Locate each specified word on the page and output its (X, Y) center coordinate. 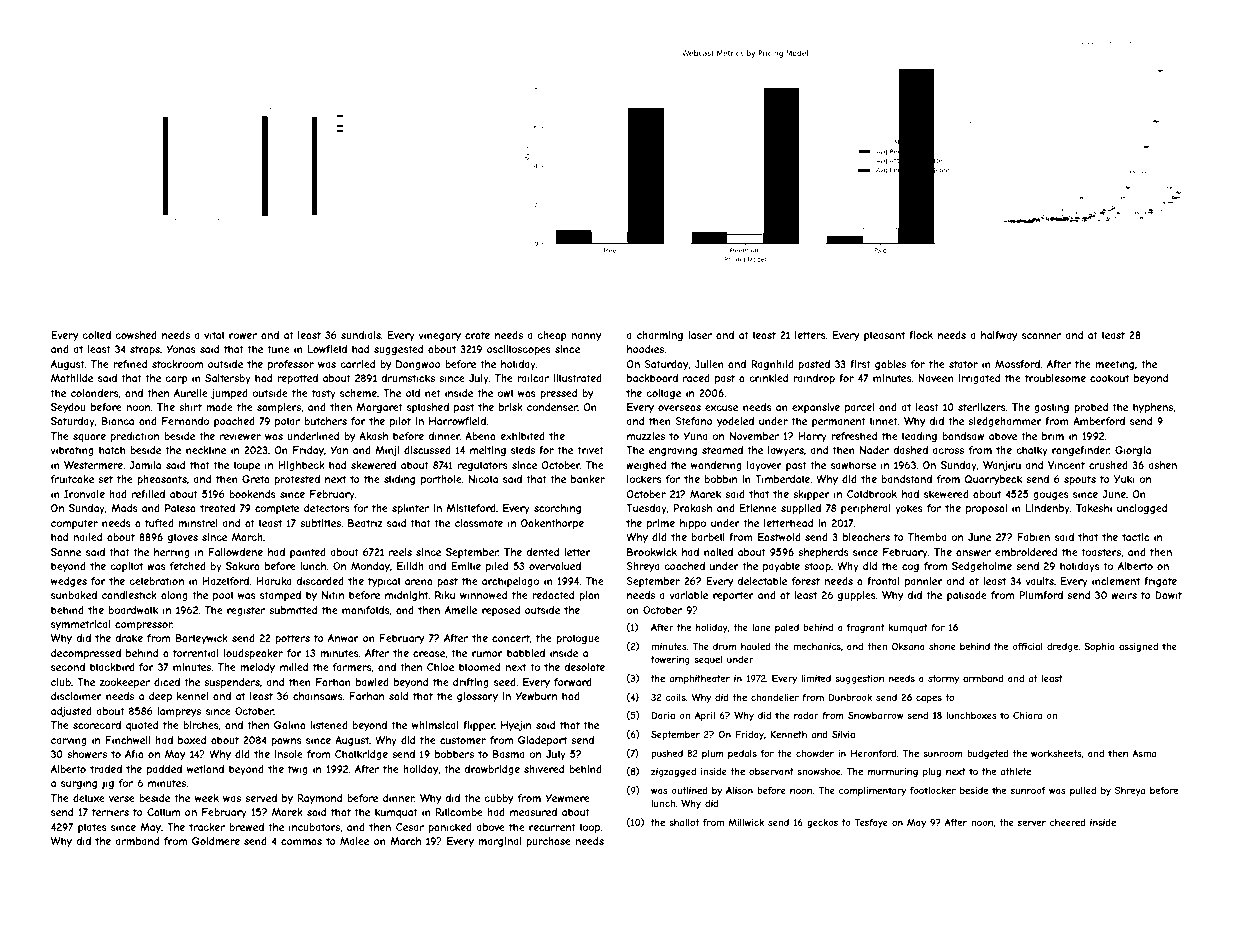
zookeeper (125, 683)
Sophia (1099, 647)
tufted (159, 523)
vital (214, 335)
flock (921, 335)
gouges (1051, 496)
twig (298, 770)
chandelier (775, 697)
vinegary (439, 336)
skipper (811, 495)
